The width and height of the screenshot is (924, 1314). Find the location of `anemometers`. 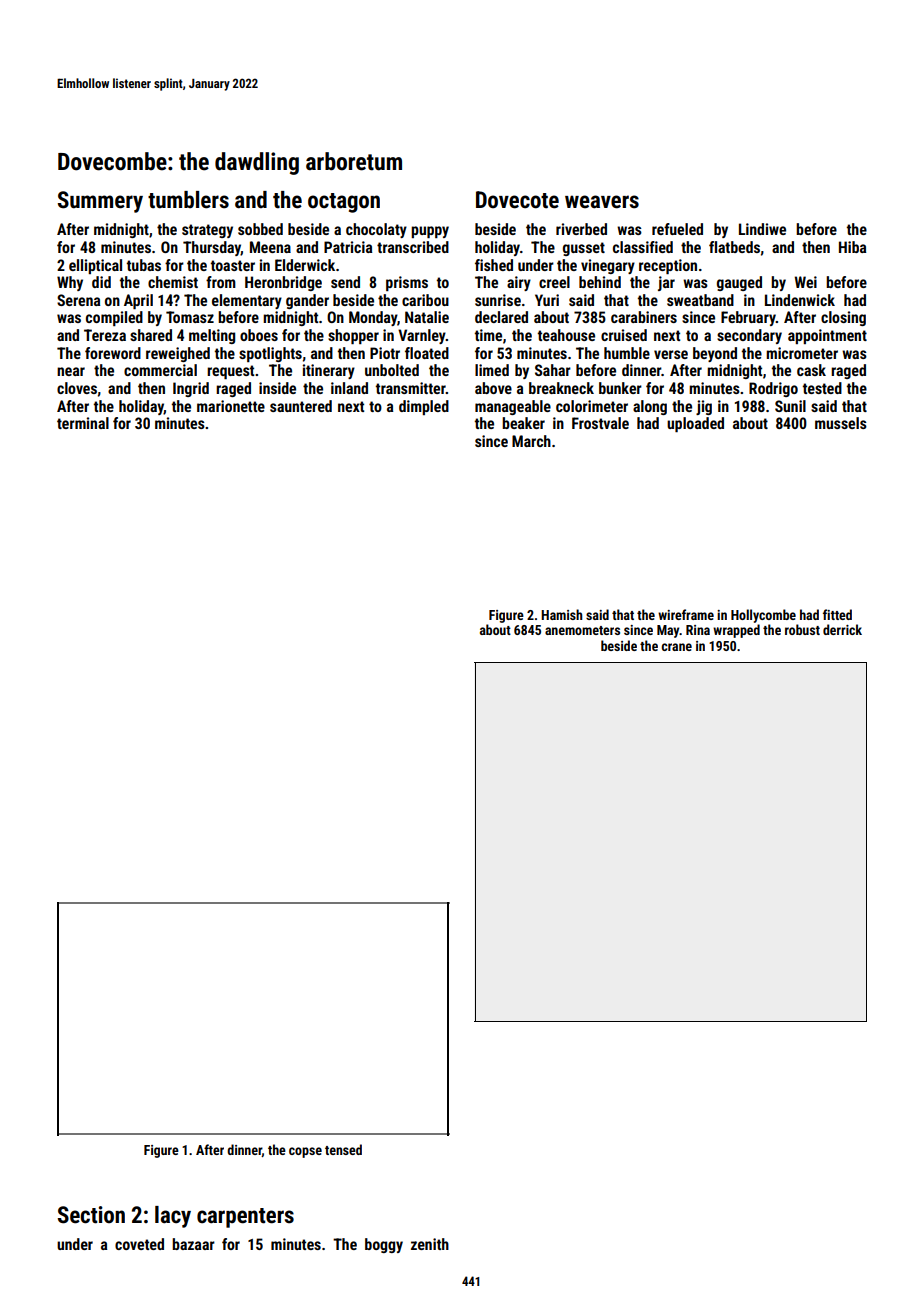

anemometers is located at coordinates (582, 630).
